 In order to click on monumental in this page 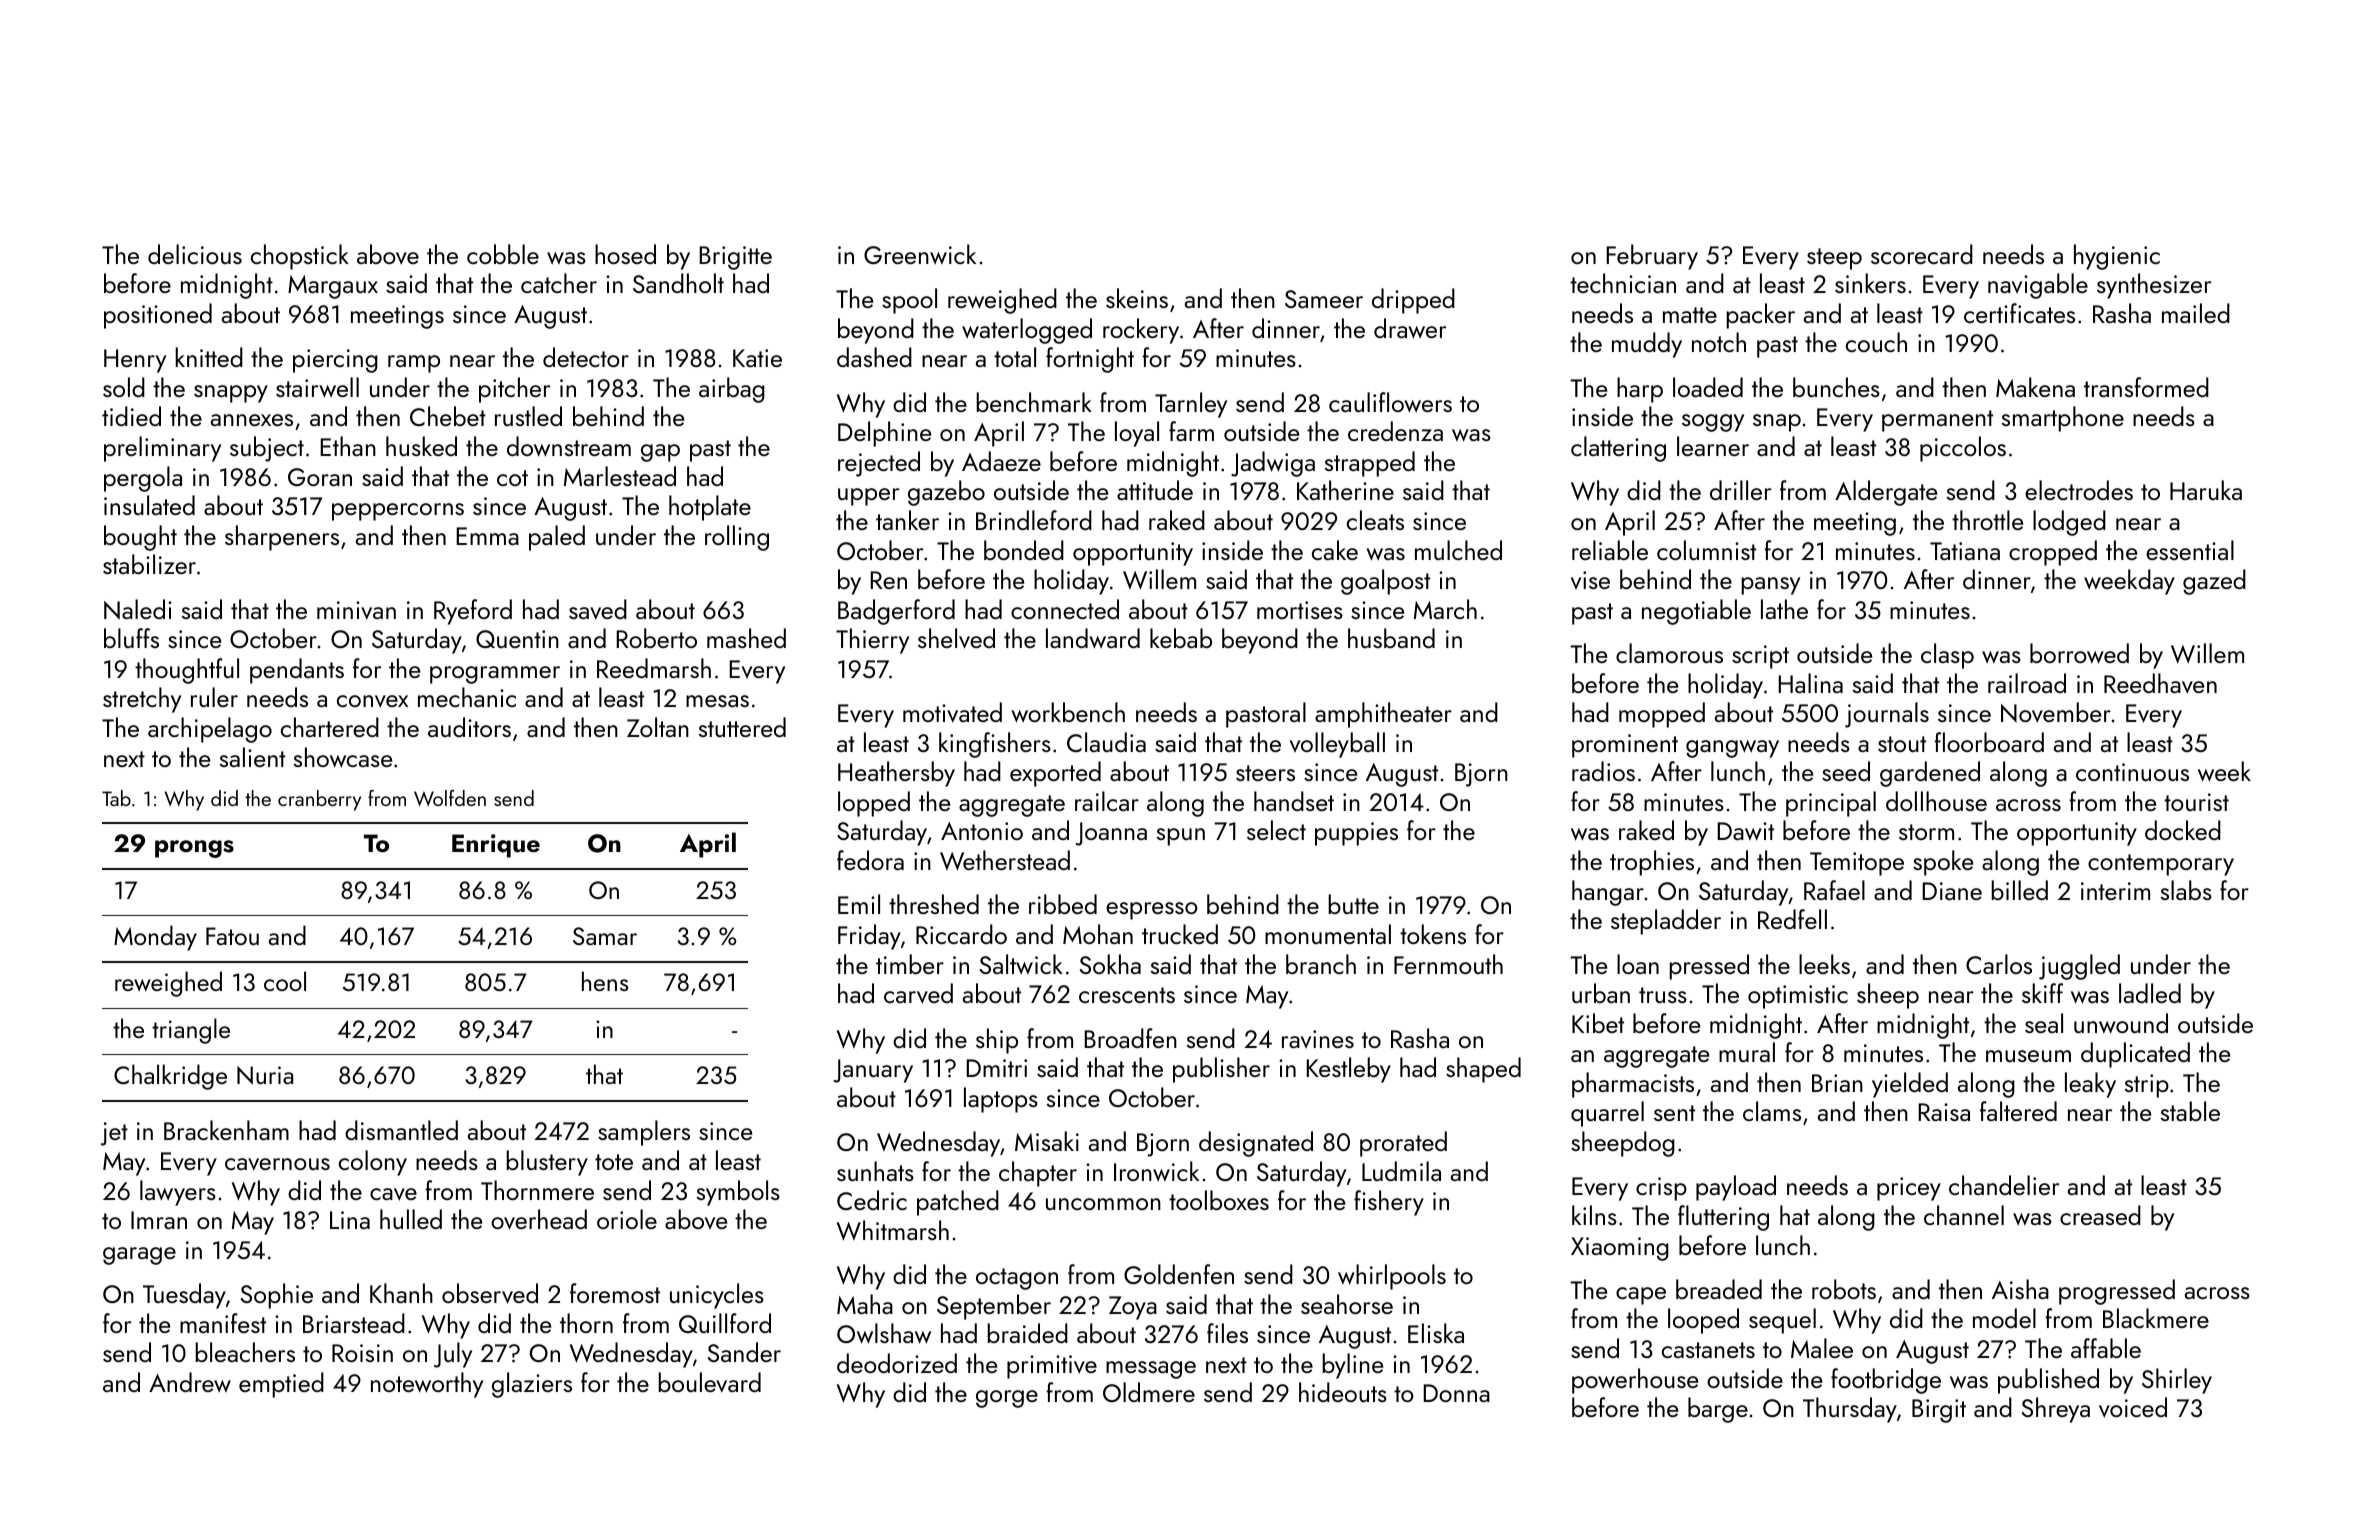, I will do `click(1328, 934)`.
